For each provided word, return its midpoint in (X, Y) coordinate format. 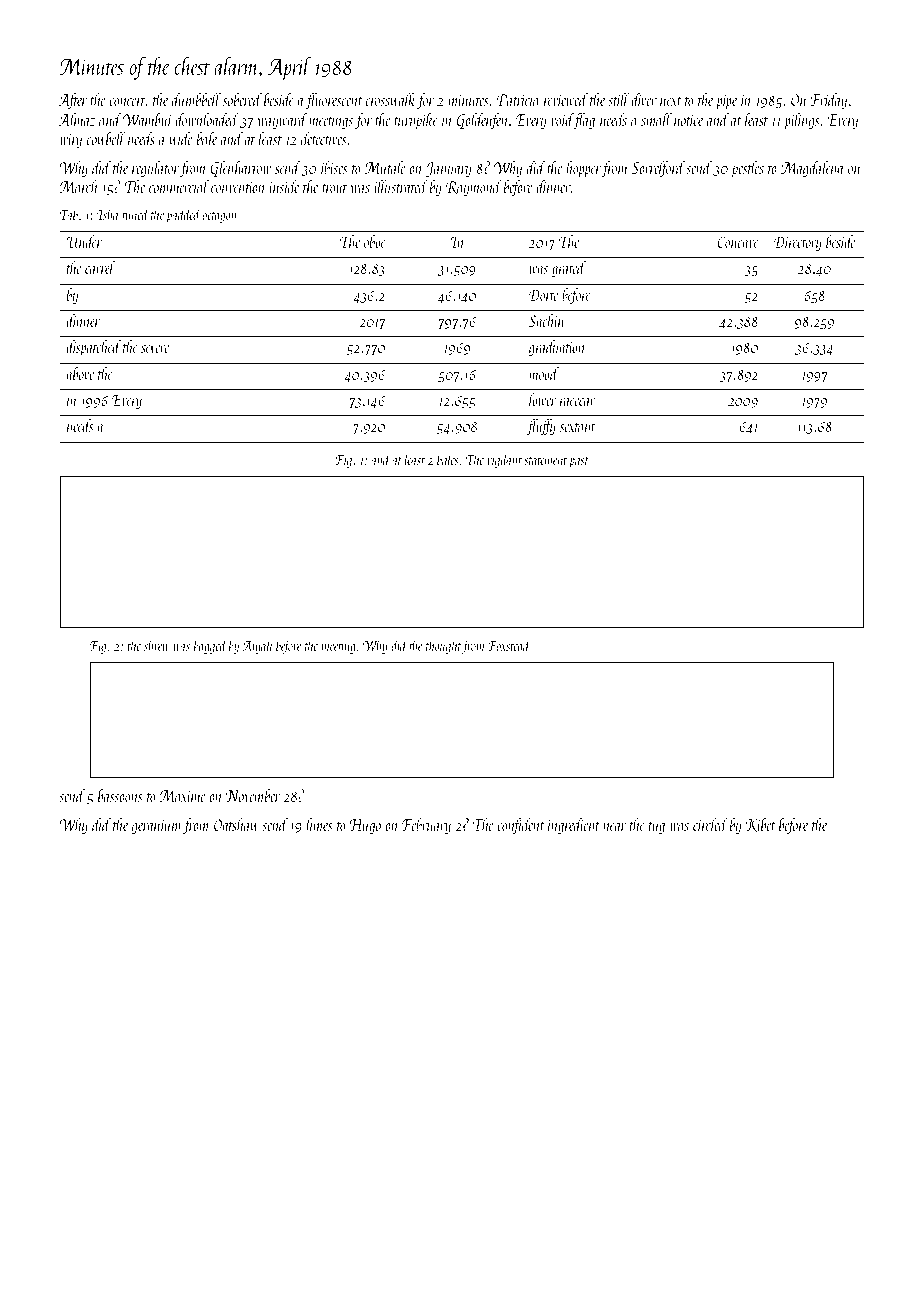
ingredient (574, 826)
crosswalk (391, 99)
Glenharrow (240, 169)
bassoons (120, 795)
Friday (829, 101)
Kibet (761, 825)
